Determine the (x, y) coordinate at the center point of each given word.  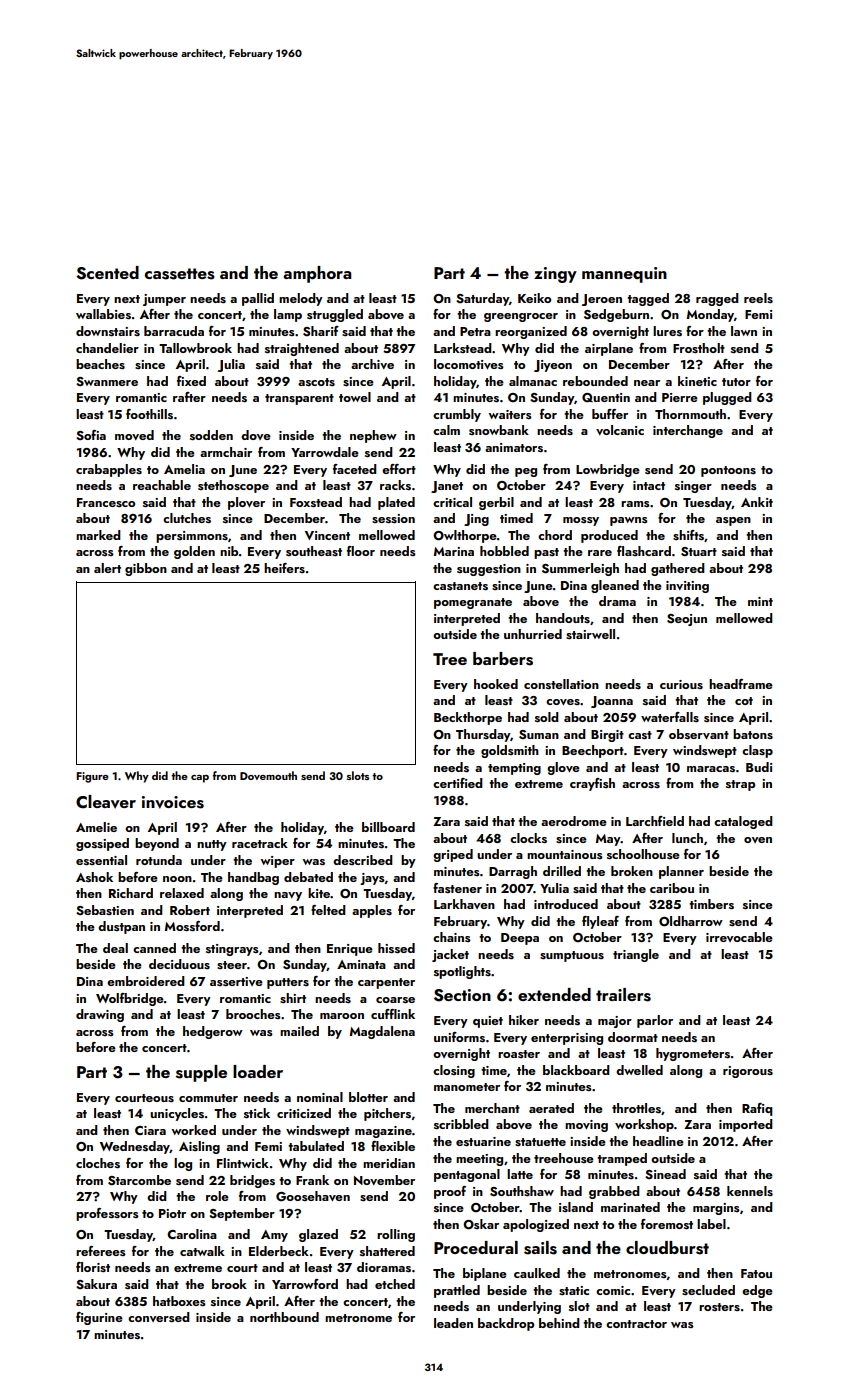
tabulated (316, 1146)
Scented (107, 273)
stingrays (232, 950)
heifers (284, 568)
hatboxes (179, 1301)
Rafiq (757, 1109)
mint (760, 601)
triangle (636, 955)
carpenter (386, 983)
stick (257, 1113)
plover (246, 503)
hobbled (504, 551)
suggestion (489, 570)
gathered (678, 569)
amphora (317, 274)
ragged (717, 299)
